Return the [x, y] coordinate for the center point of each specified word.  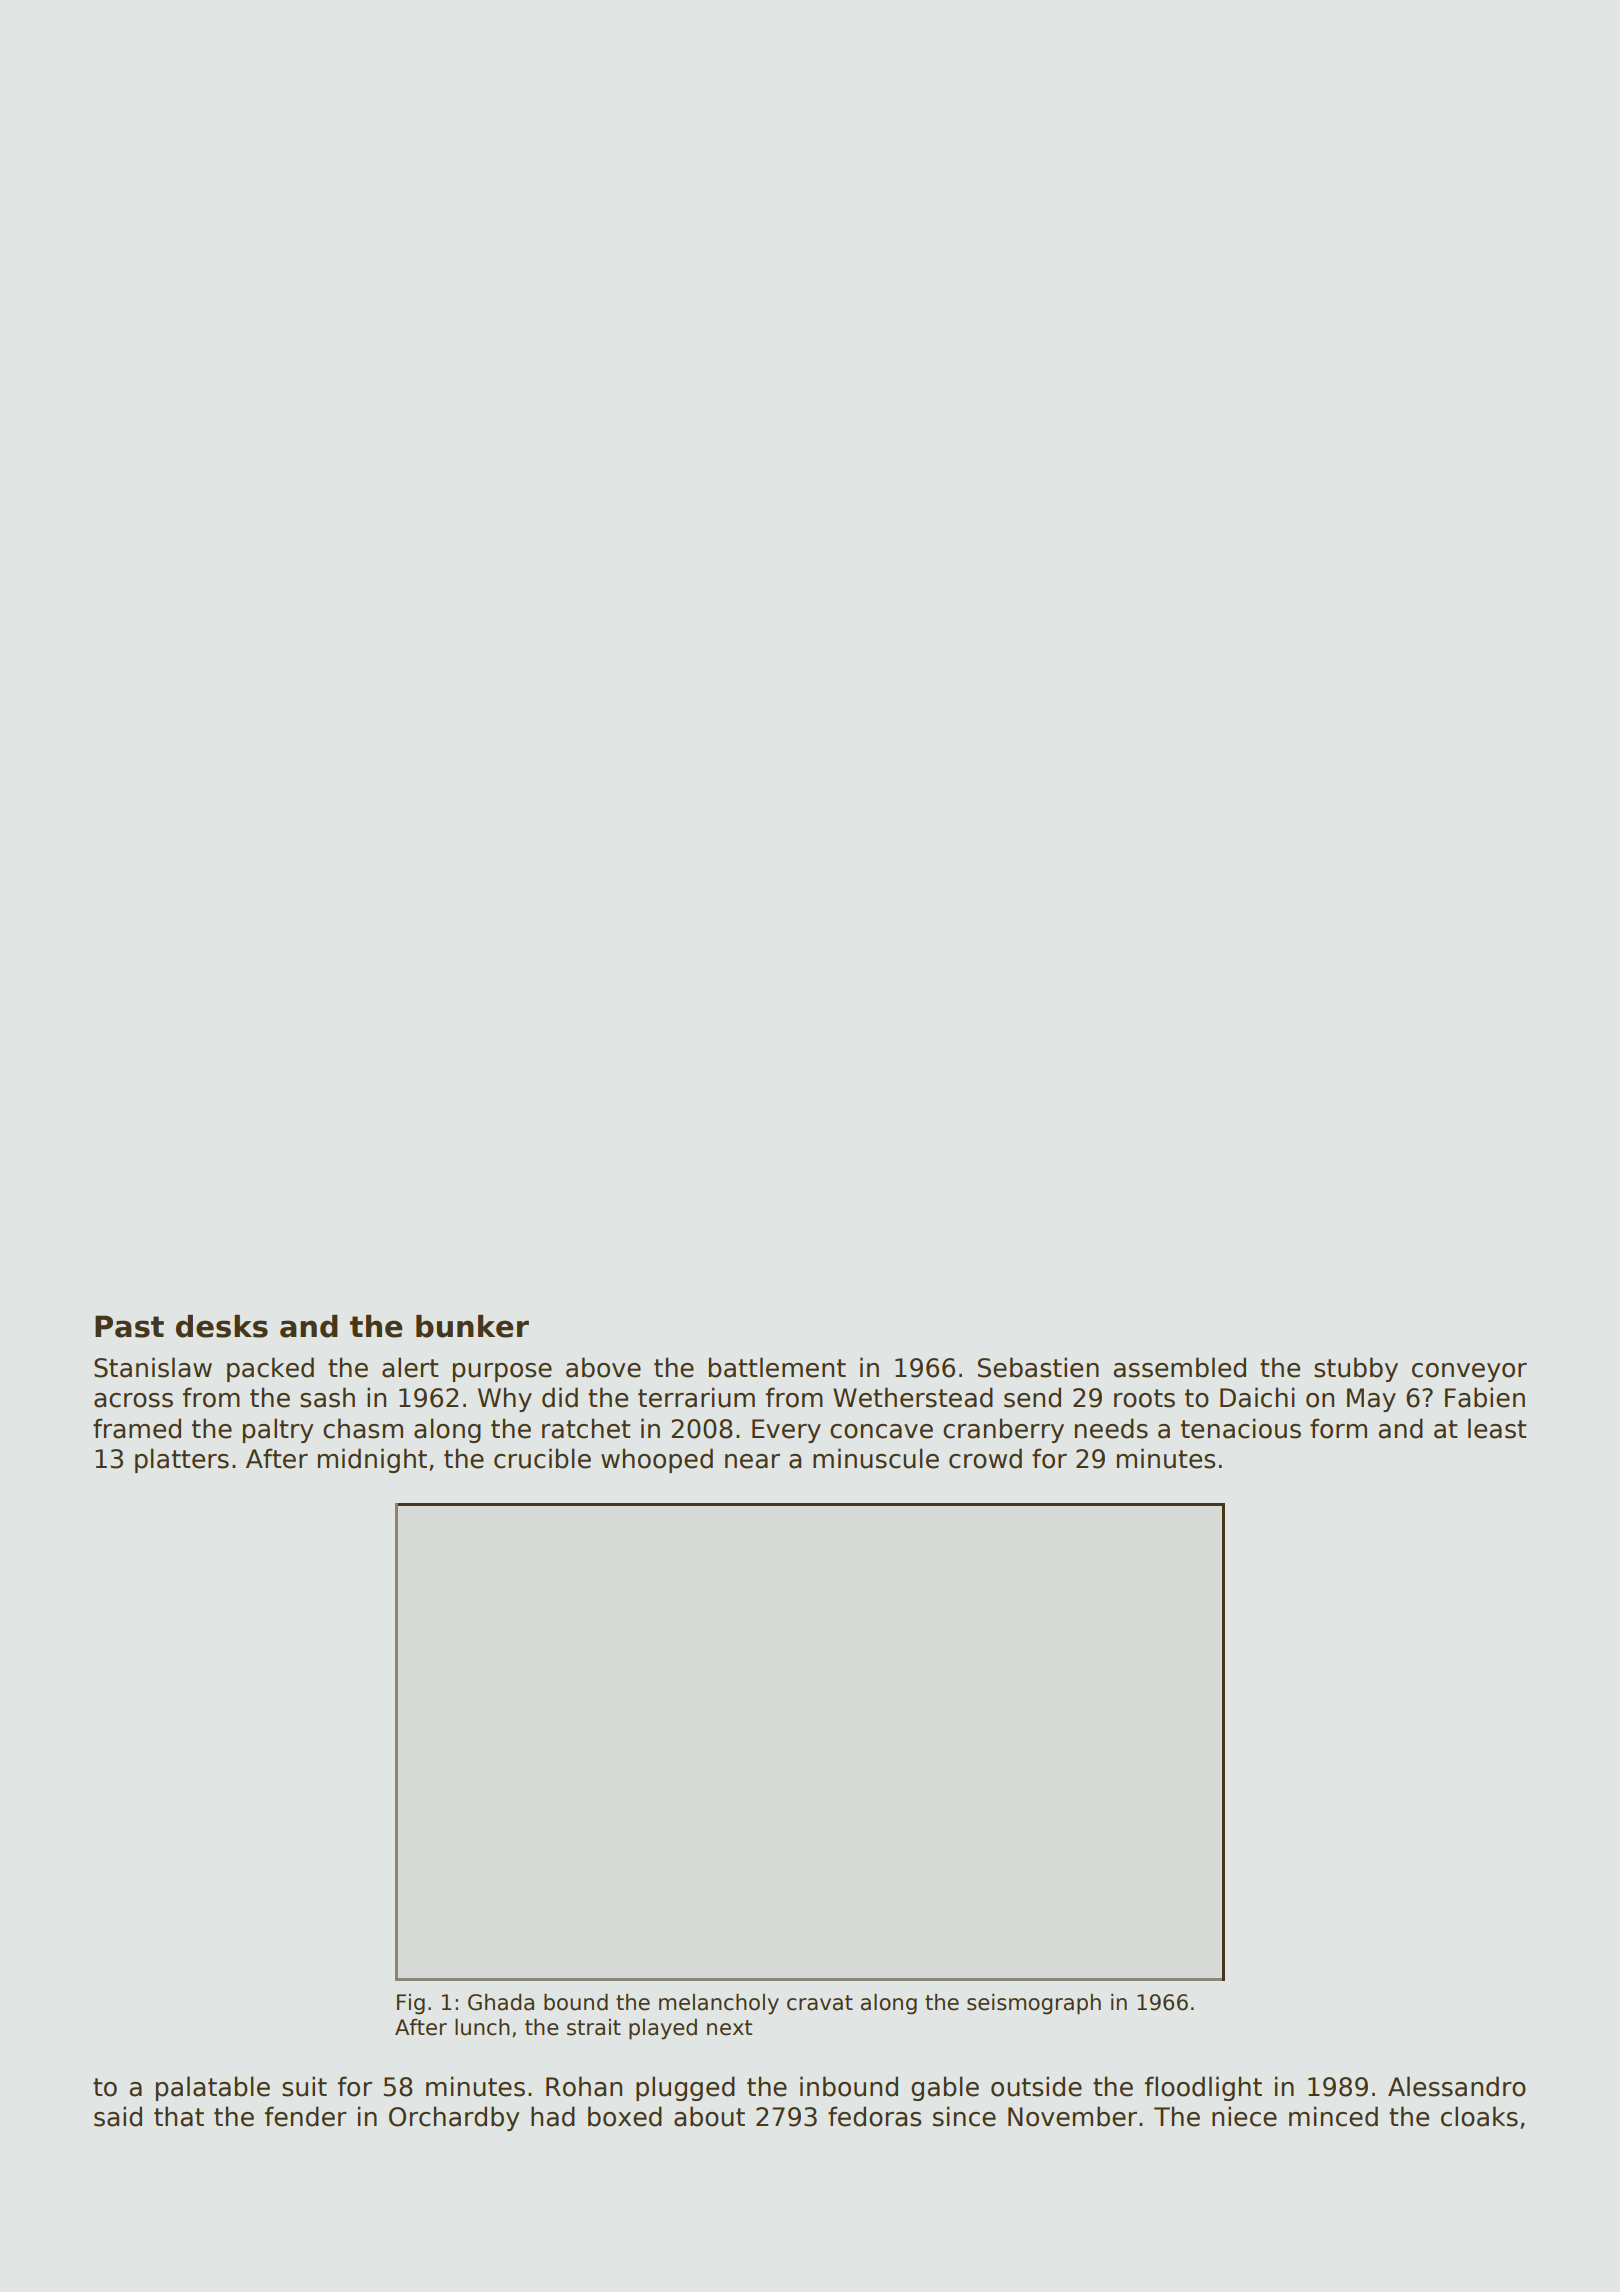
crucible [542, 1458]
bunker [472, 1326]
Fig [411, 2004]
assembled [1179, 1367]
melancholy [719, 2004]
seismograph [1034, 2004]
